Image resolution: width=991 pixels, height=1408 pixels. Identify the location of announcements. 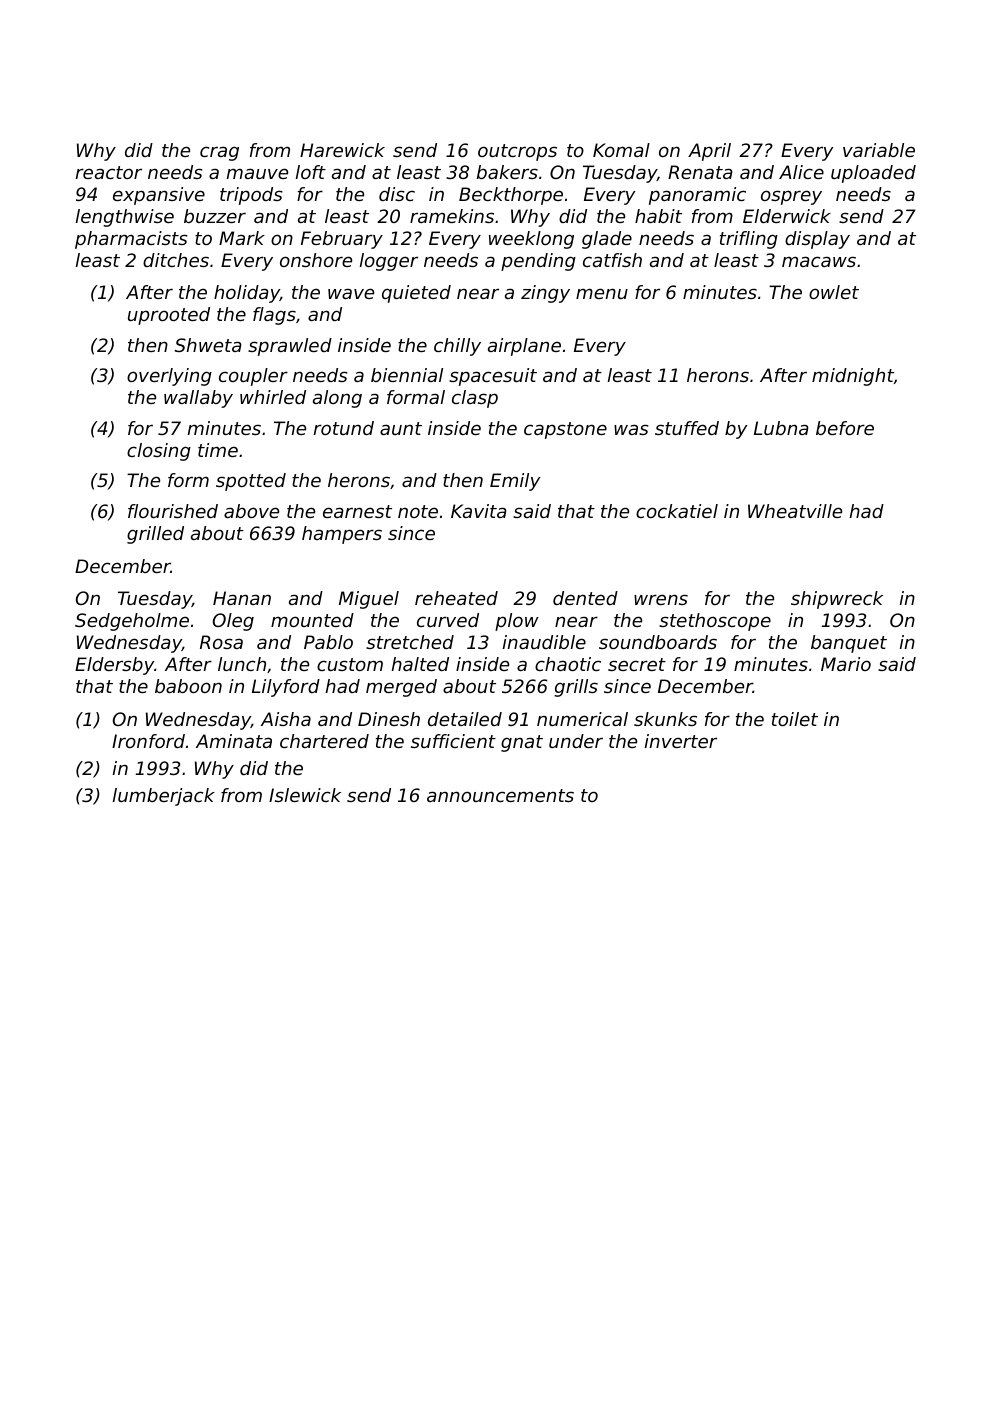
(500, 795).
